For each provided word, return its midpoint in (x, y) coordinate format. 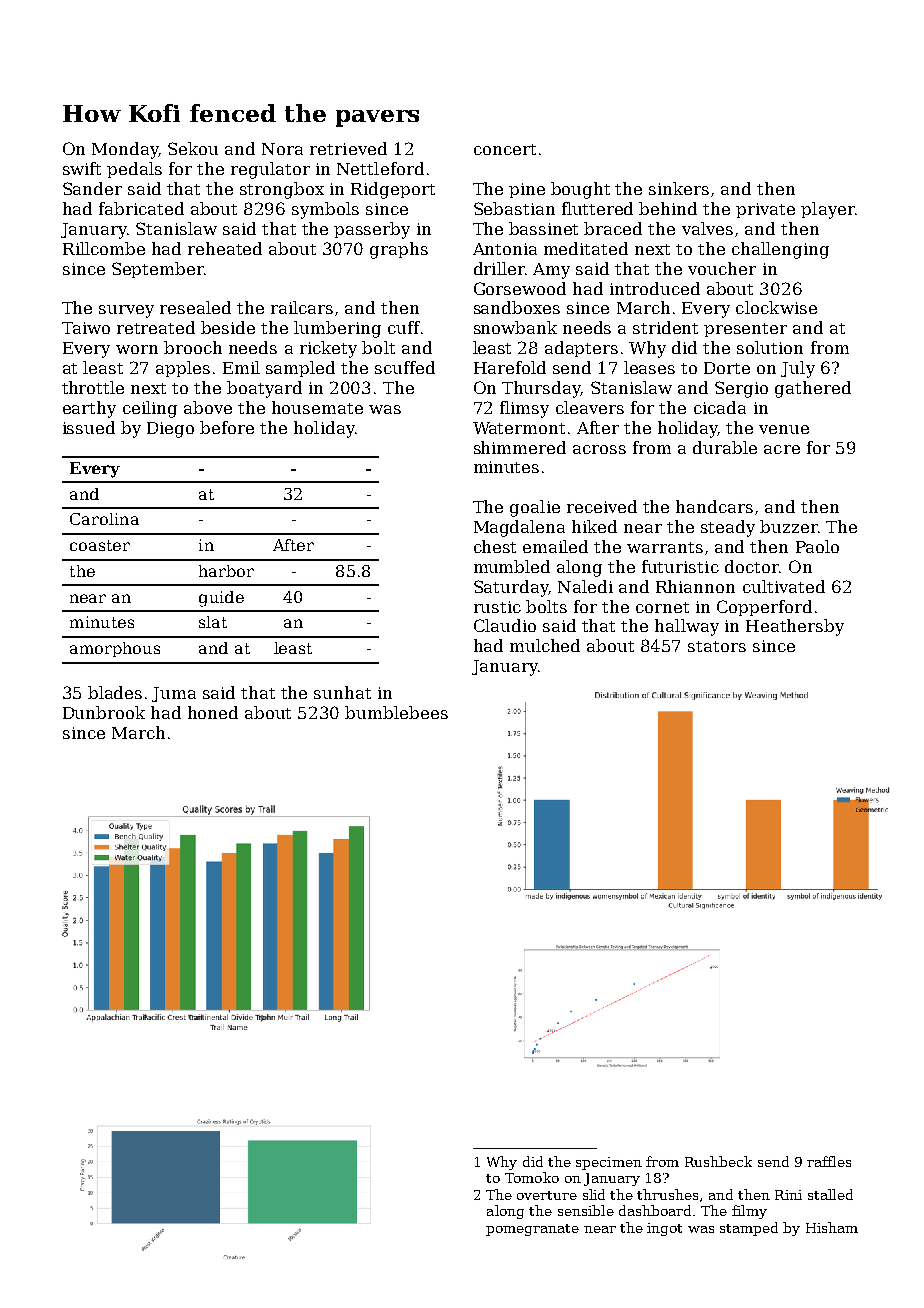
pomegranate (532, 1230)
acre (782, 449)
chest (495, 546)
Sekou (193, 148)
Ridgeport (393, 190)
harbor (226, 571)
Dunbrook (104, 712)
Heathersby (795, 627)
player (828, 210)
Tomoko (532, 1177)
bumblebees (396, 712)
